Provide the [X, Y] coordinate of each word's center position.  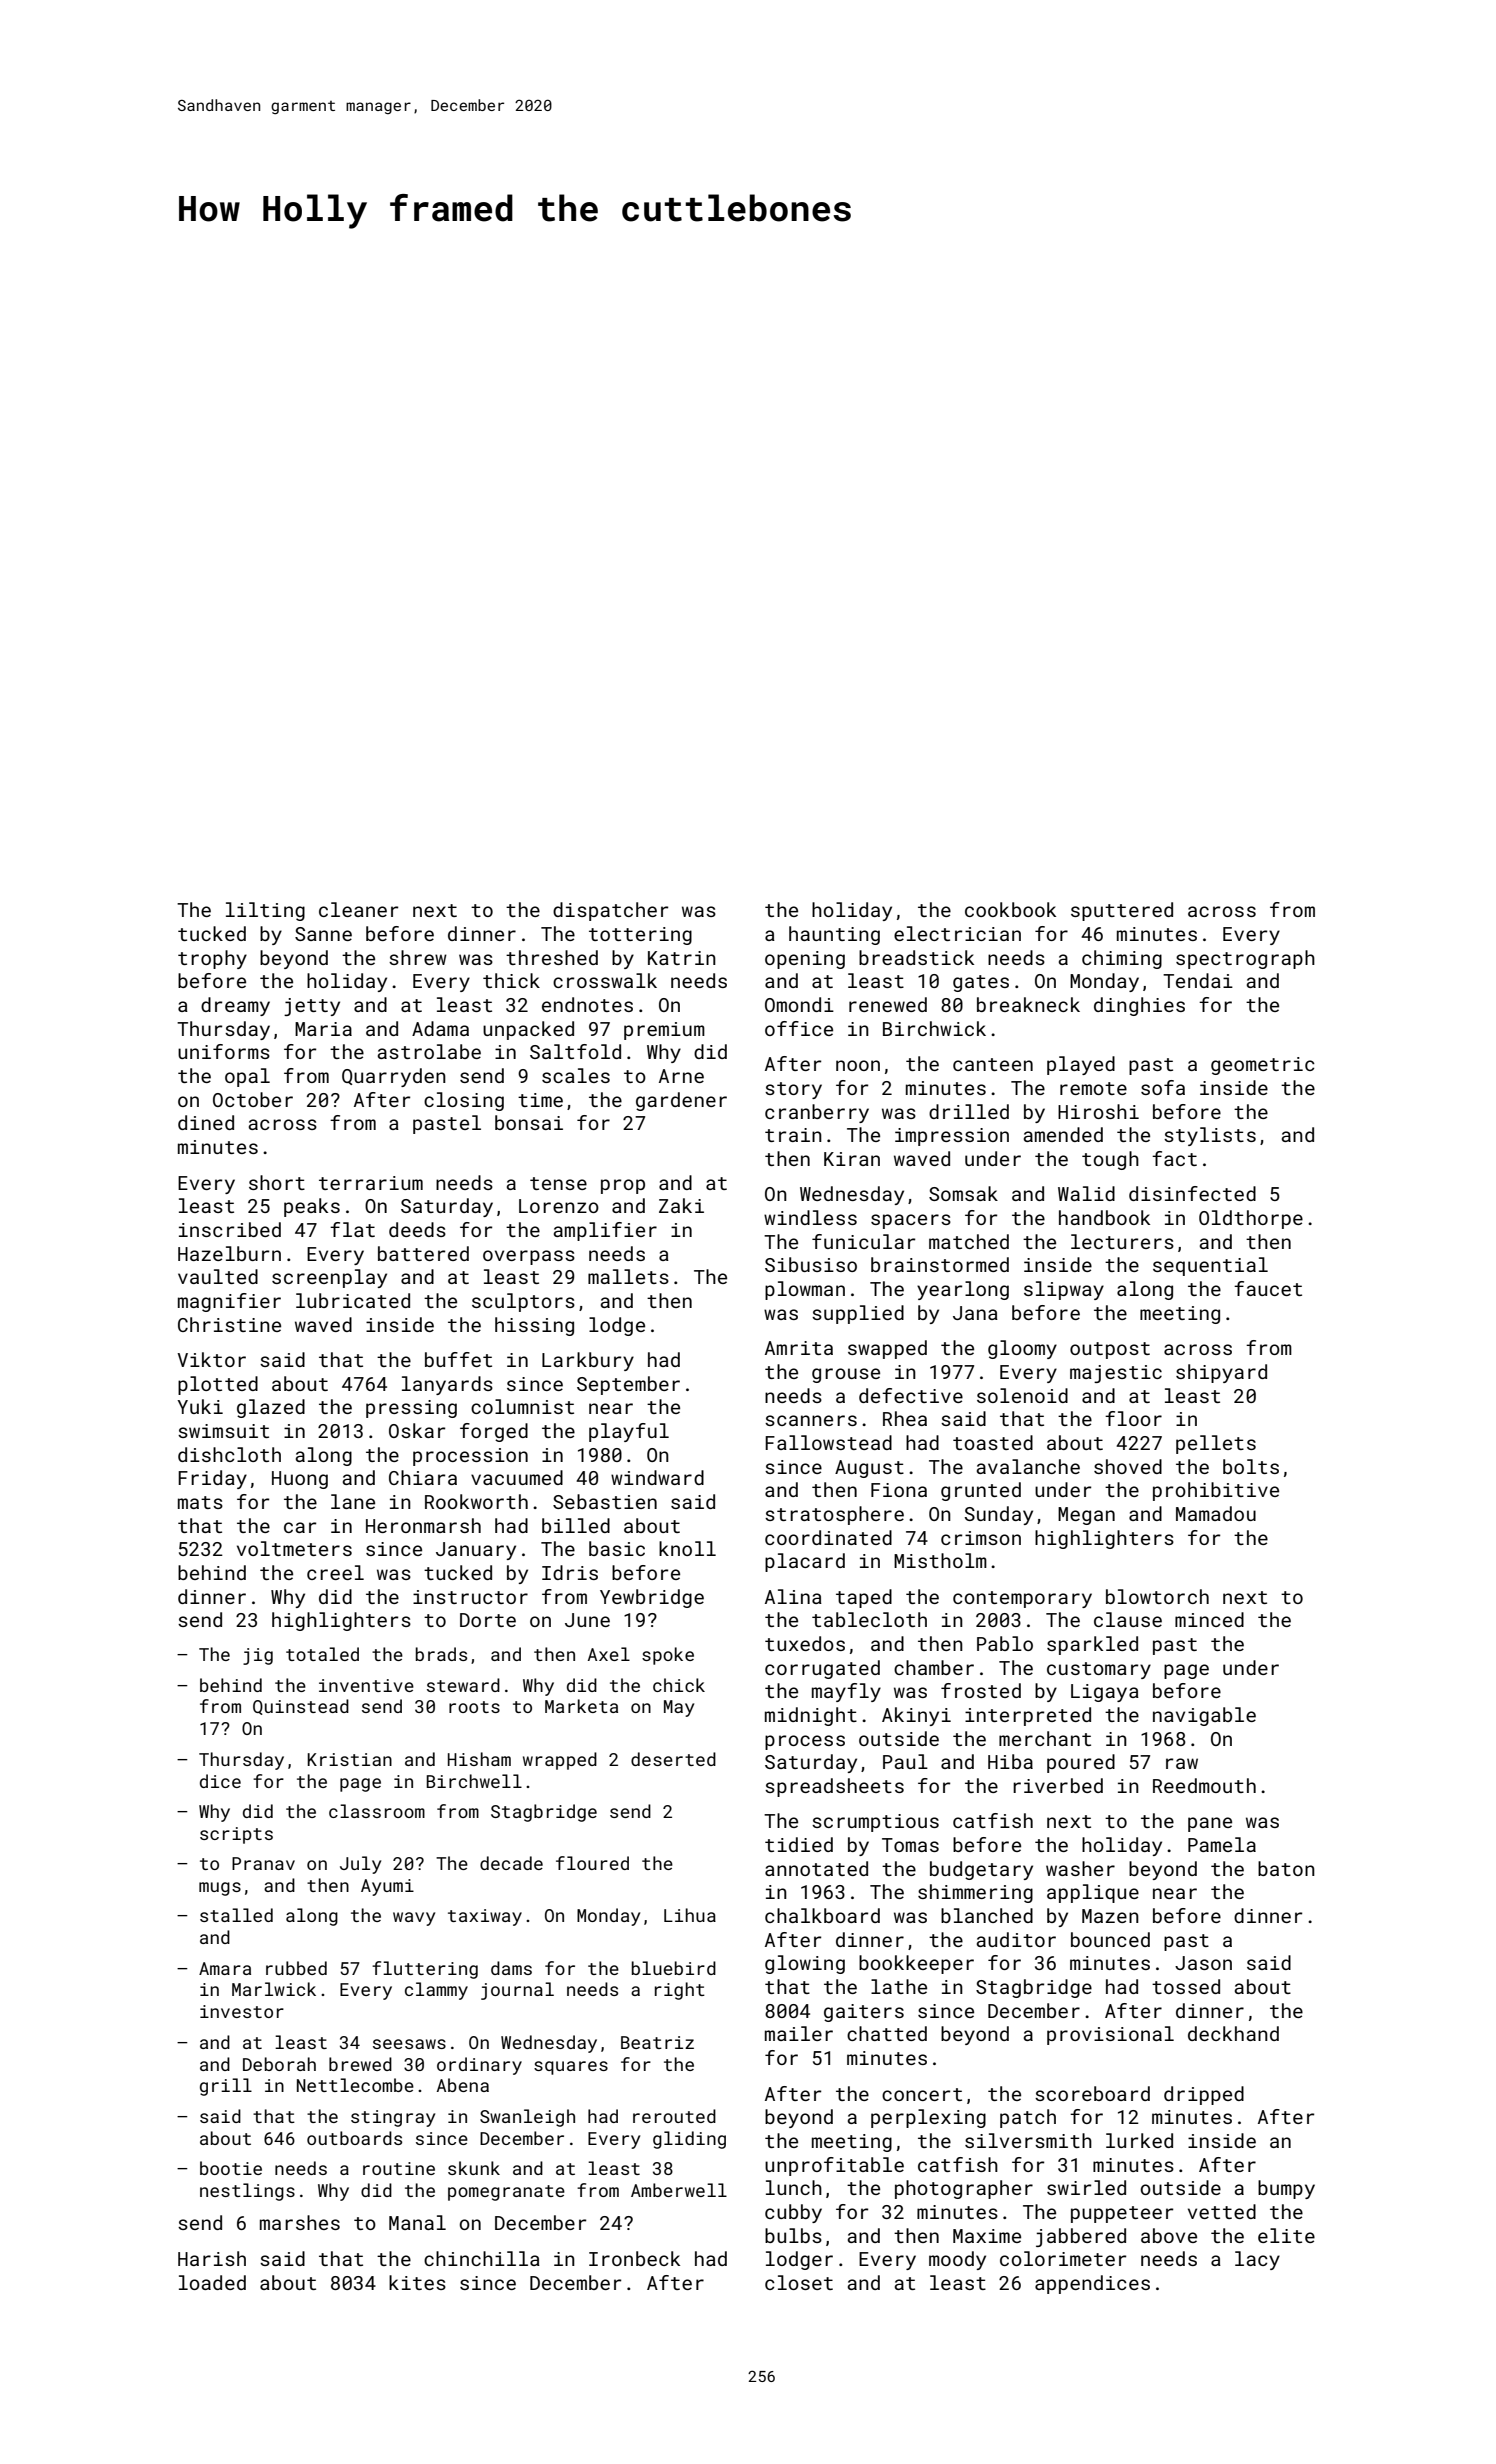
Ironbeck [634, 2258]
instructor [470, 1597]
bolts [1251, 1466]
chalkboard [822, 1915]
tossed [1186, 1986]
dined [206, 1122]
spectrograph [1245, 959]
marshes [300, 2222]
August [869, 1469]
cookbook [1010, 909]
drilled [969, 1111]
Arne [681, 1076]
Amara [225, 1968]
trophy [212, 959]
